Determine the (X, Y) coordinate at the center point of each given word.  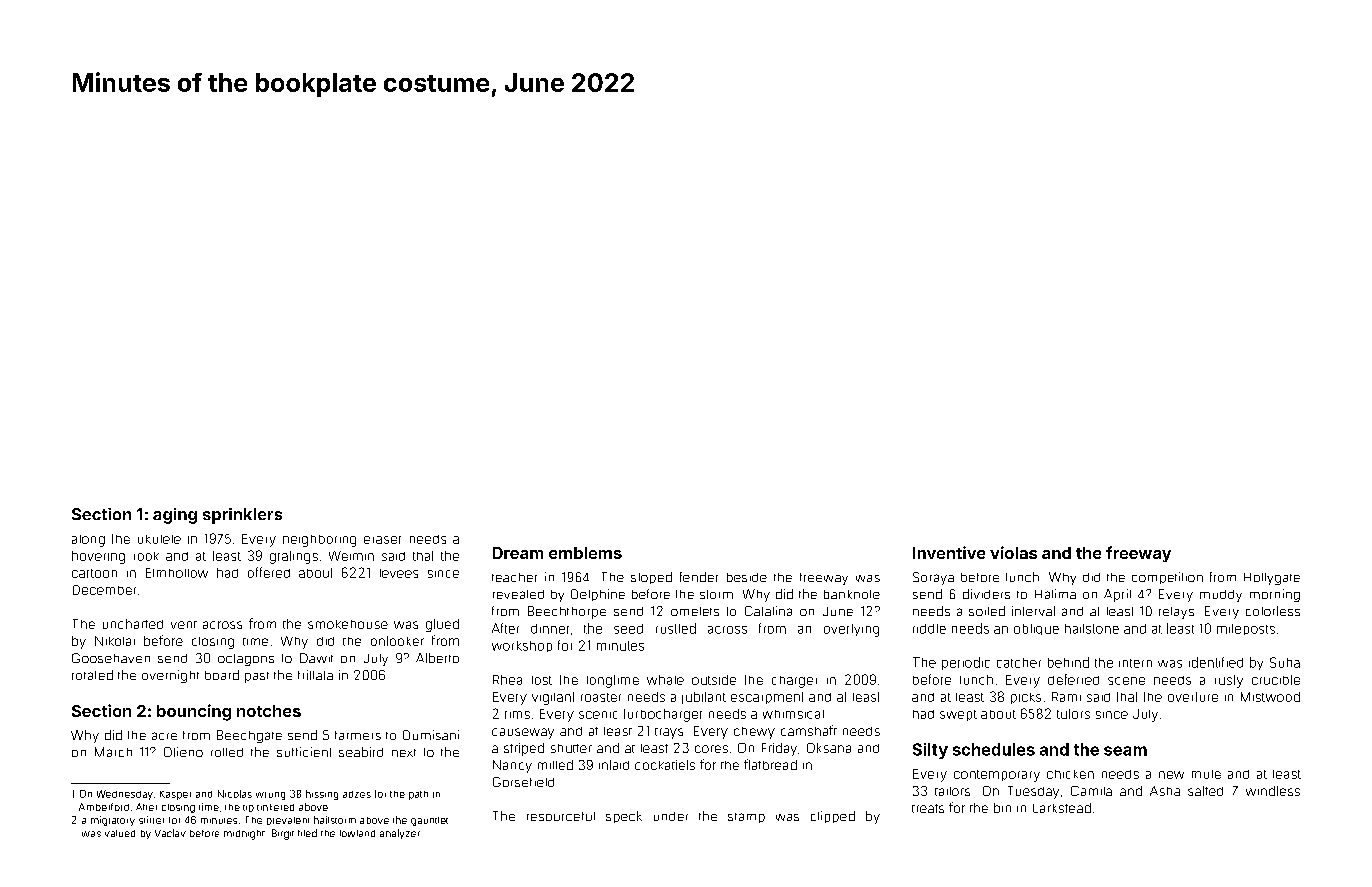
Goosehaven (111, 658)
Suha (1285, 662)
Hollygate (1272, 579)
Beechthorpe (567, 612)
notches (269, 711)
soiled (987, 611)
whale (665, 680)
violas (1013, 552)
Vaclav (170, 833)
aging (175, 516)
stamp (746, 818)
